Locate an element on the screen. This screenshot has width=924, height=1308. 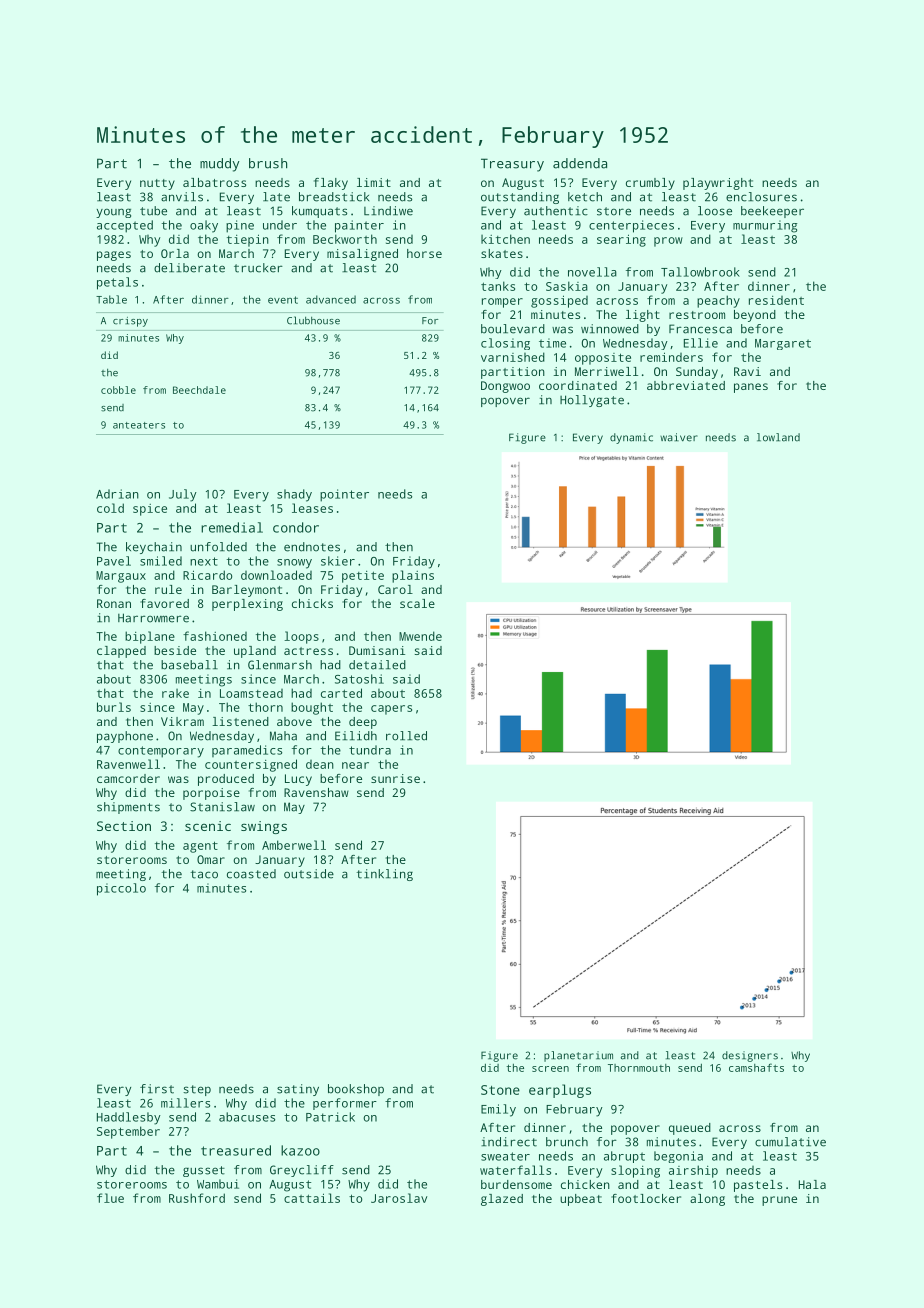
Dongwoo is located at coordinates (505, 387).
